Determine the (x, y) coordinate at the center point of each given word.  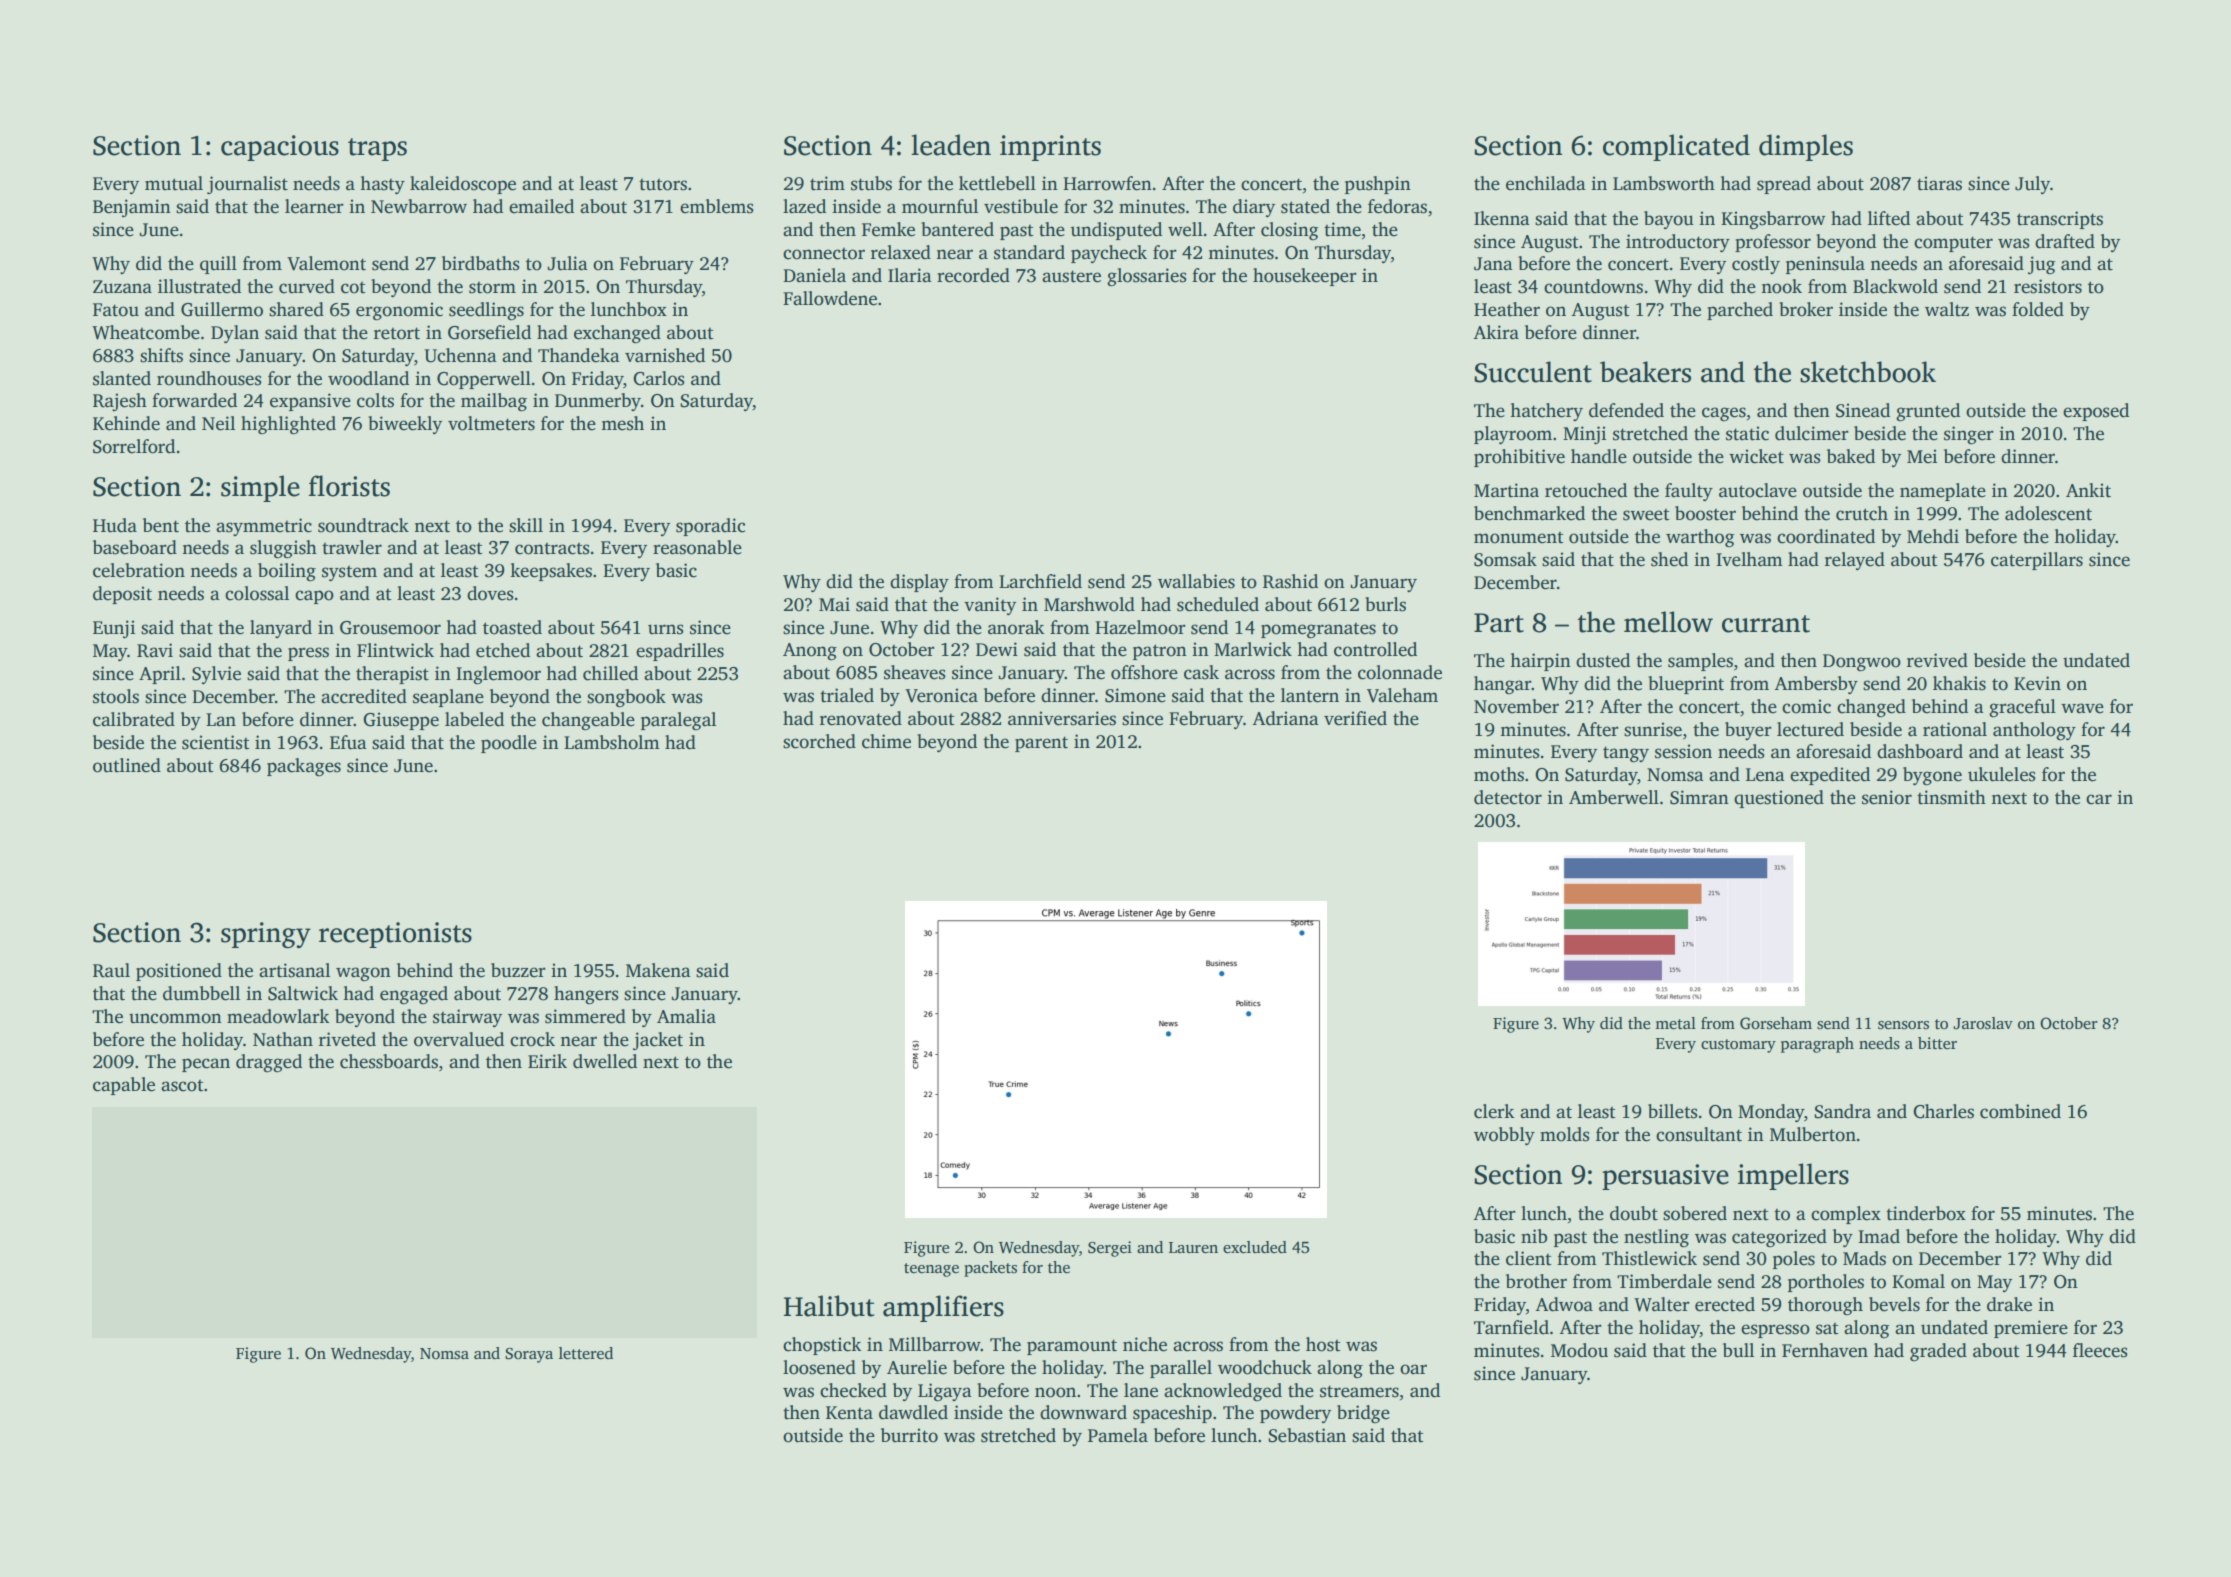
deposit (122, 595)
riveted (347, 1039)
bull (1738, 1350)
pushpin (1378, 185)
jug (2042, 265)
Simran (1699, 797)
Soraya (529, 1355)
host (1323, 1344)
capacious (280, 148)
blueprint (1686, 685)
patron (1160, 652)
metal (1676, 1023)
